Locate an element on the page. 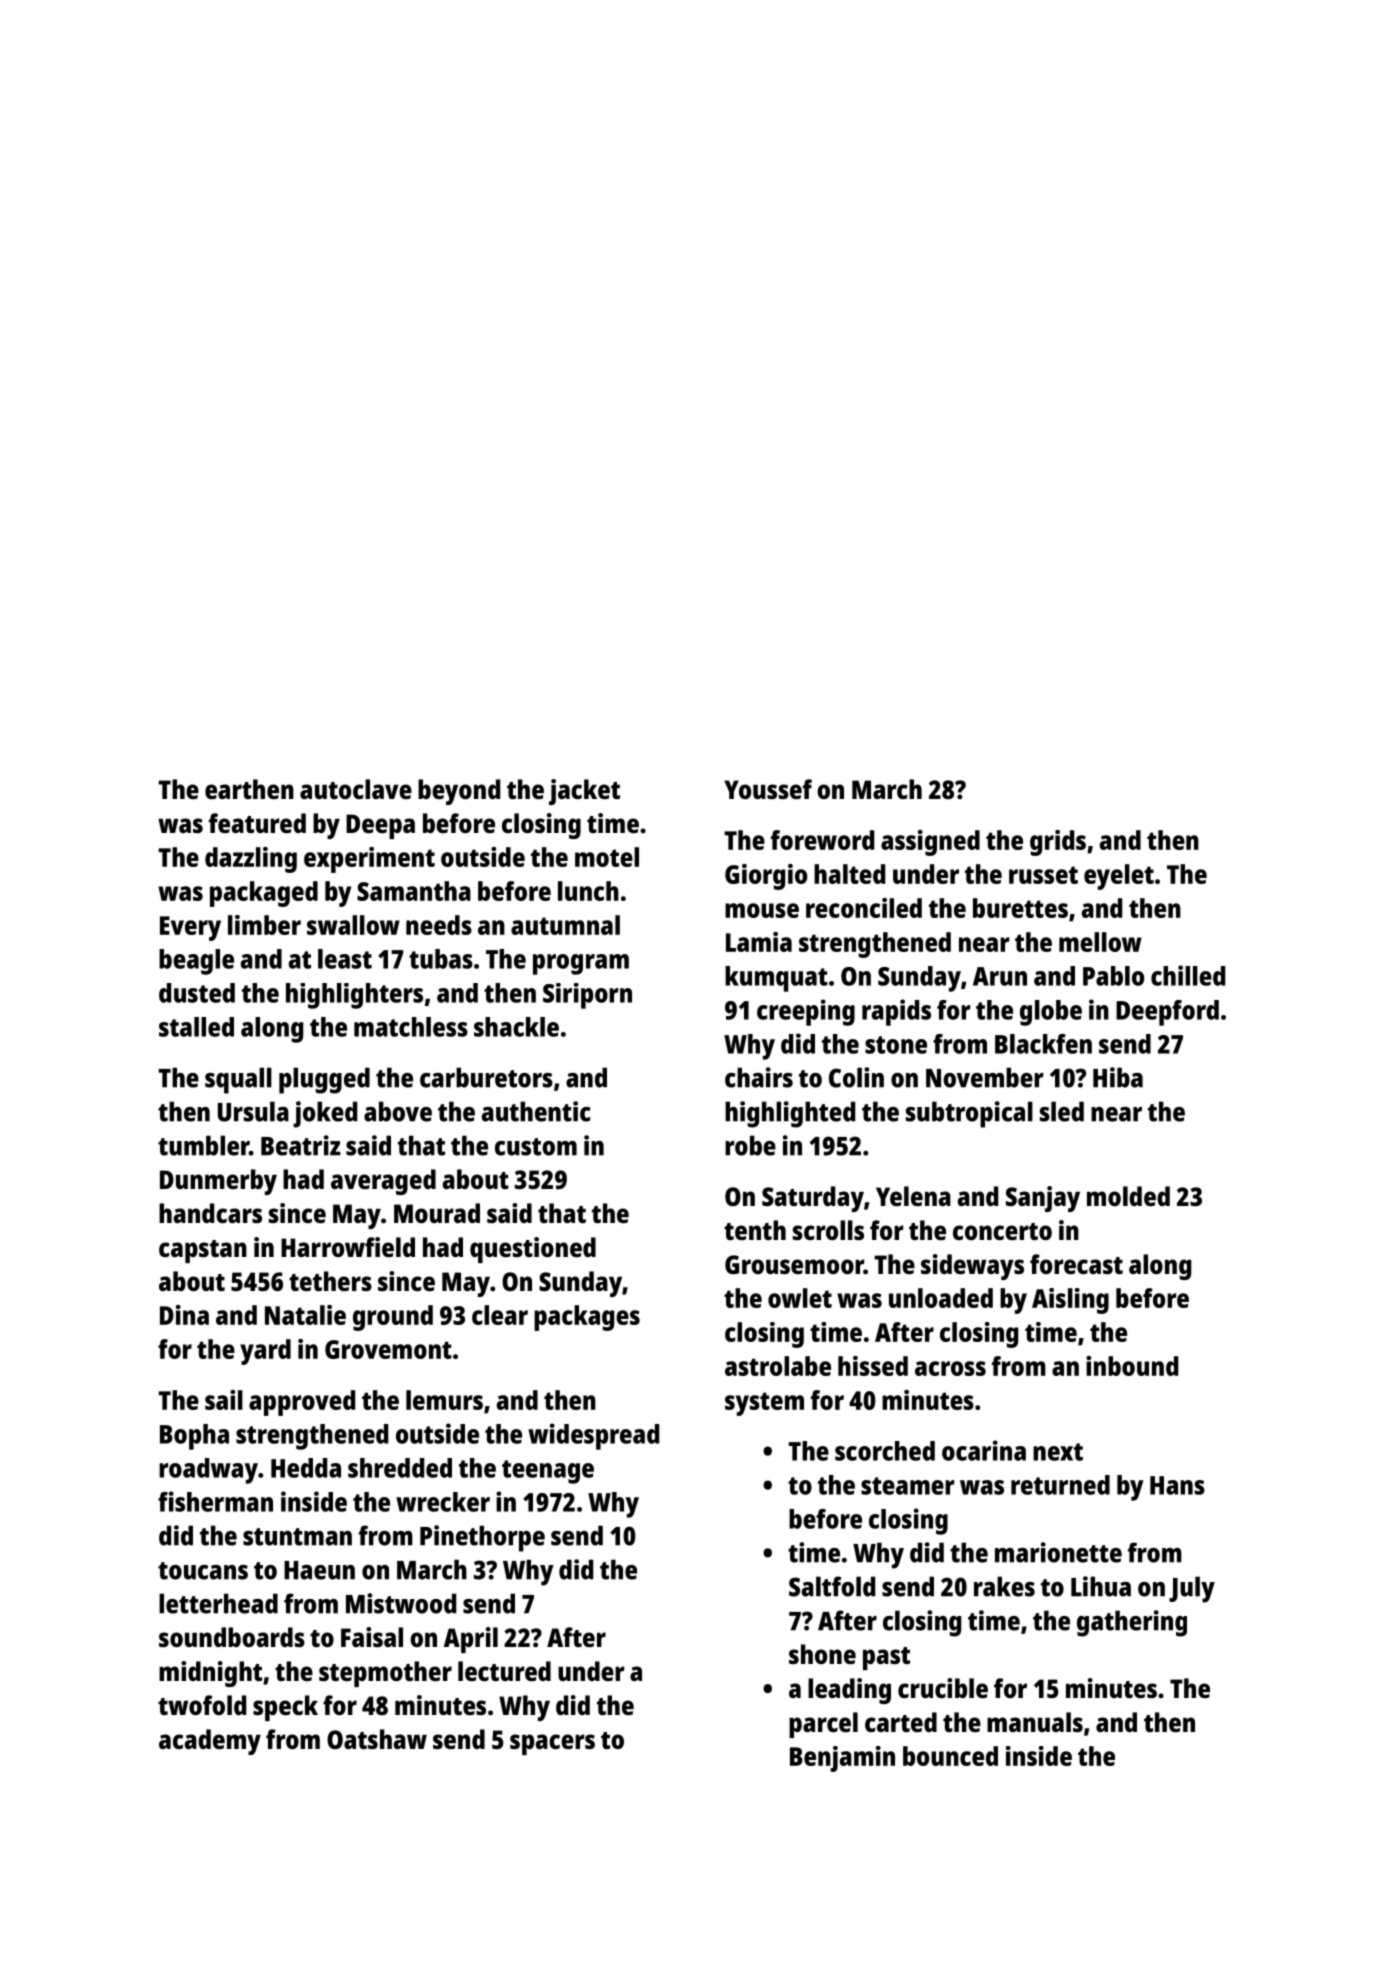 This page has height=1969, width=1386. forecast is located at coordinates (1076, 1264).
